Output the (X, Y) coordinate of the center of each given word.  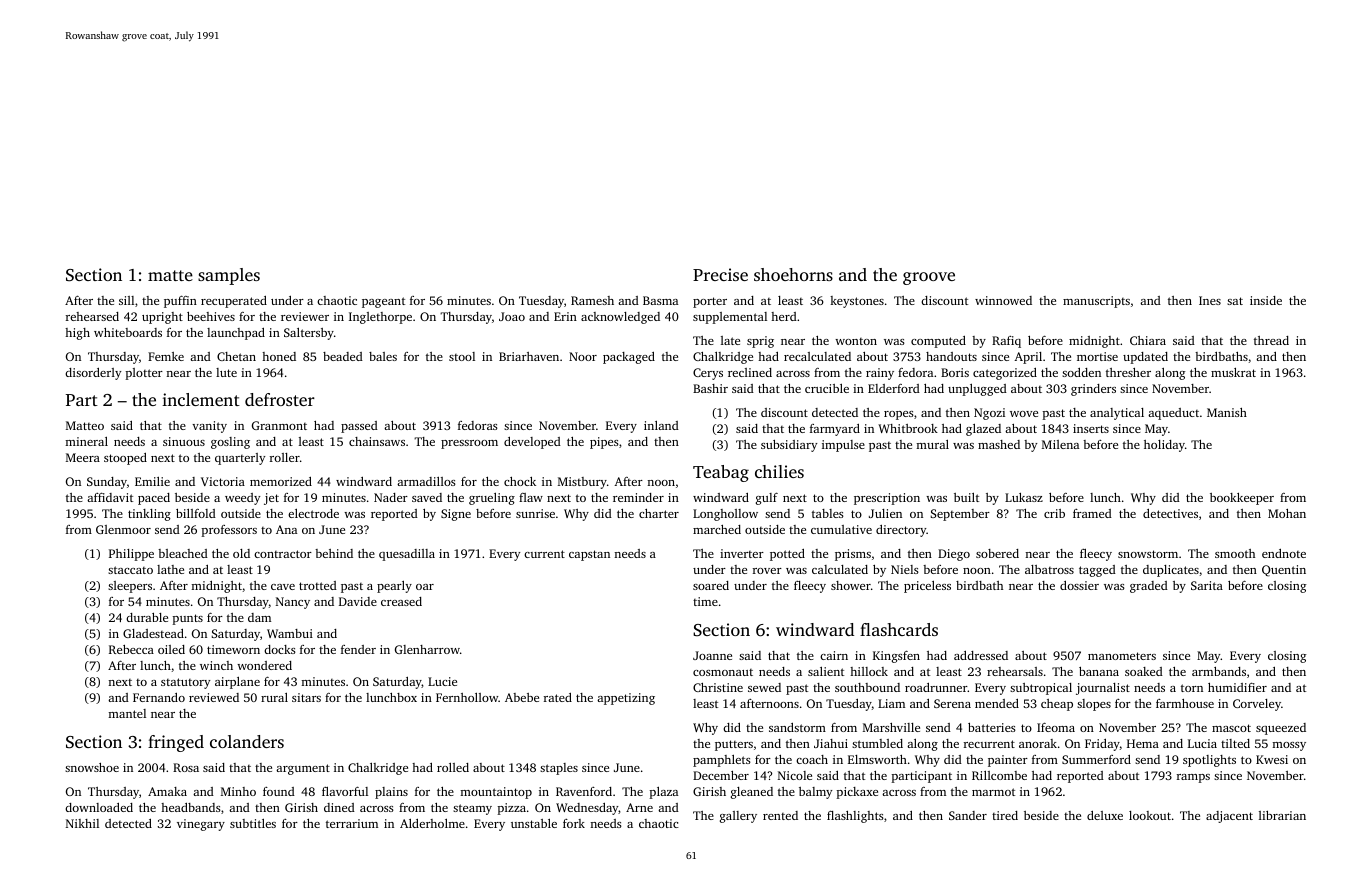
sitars (306, 697)
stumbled (877, 743)
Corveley (1257, 705)
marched (717, 529)
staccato (130, 570)
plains (391, 793)
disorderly (93, 374)
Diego (954, 555)
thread (1271, 340)
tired (1005, 815)
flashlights (855, 817)
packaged (629, 358)
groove (929, 278)
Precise (720, 274)
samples (229, 276)
